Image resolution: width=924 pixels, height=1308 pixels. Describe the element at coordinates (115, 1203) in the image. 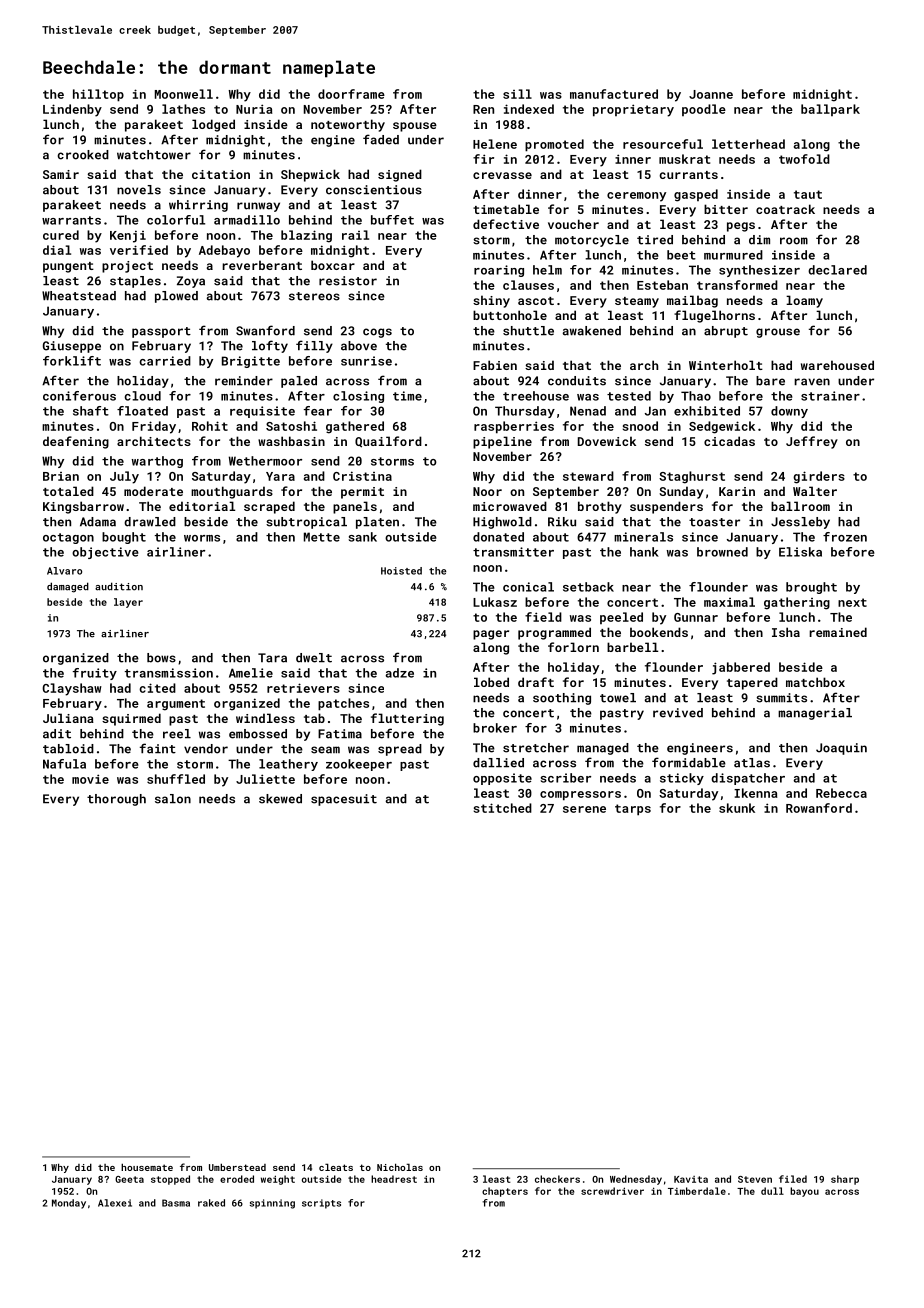

I see `Alexei` at that location.
